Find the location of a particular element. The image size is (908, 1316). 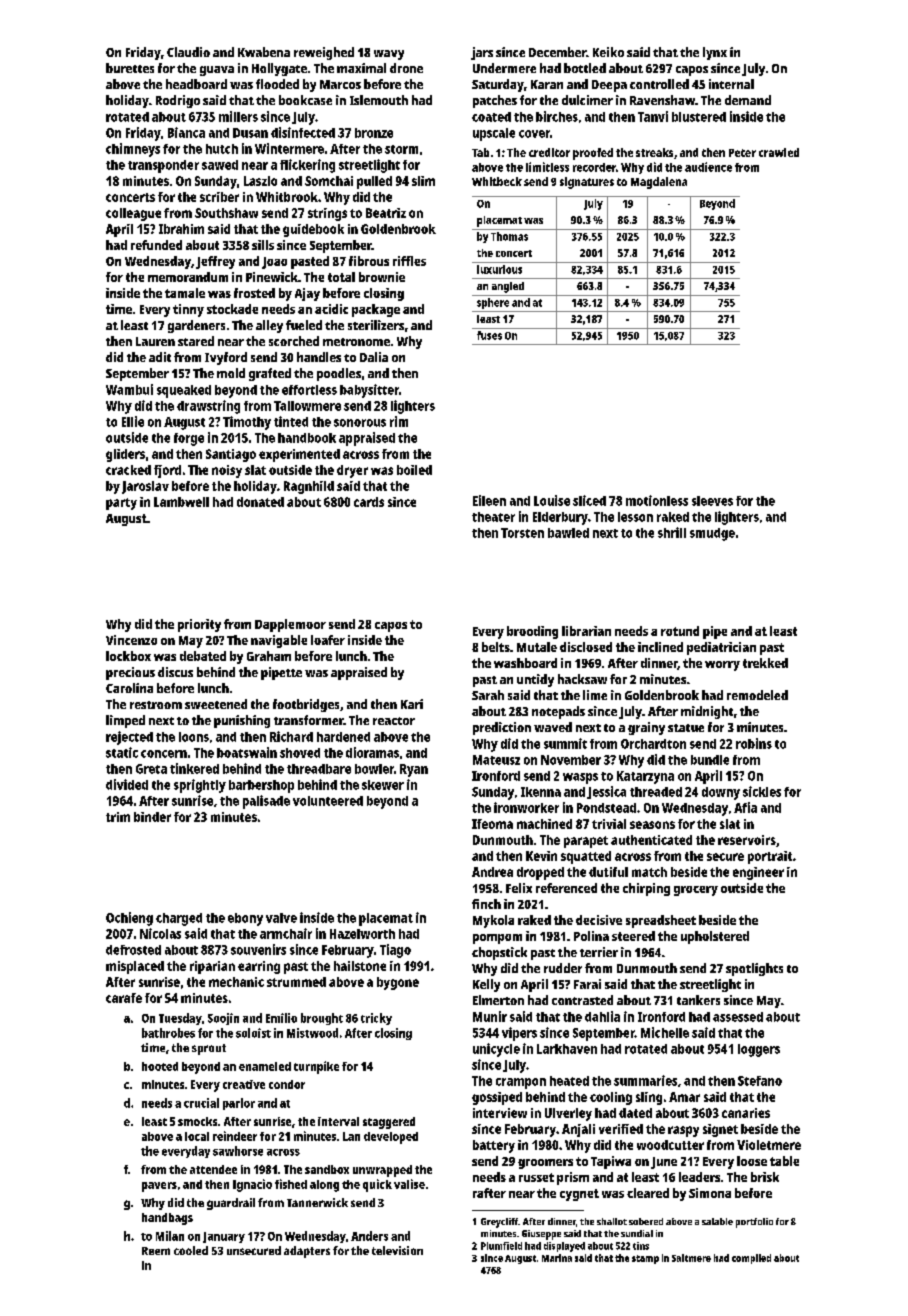

seasons is located at coordinates (652, 825).
